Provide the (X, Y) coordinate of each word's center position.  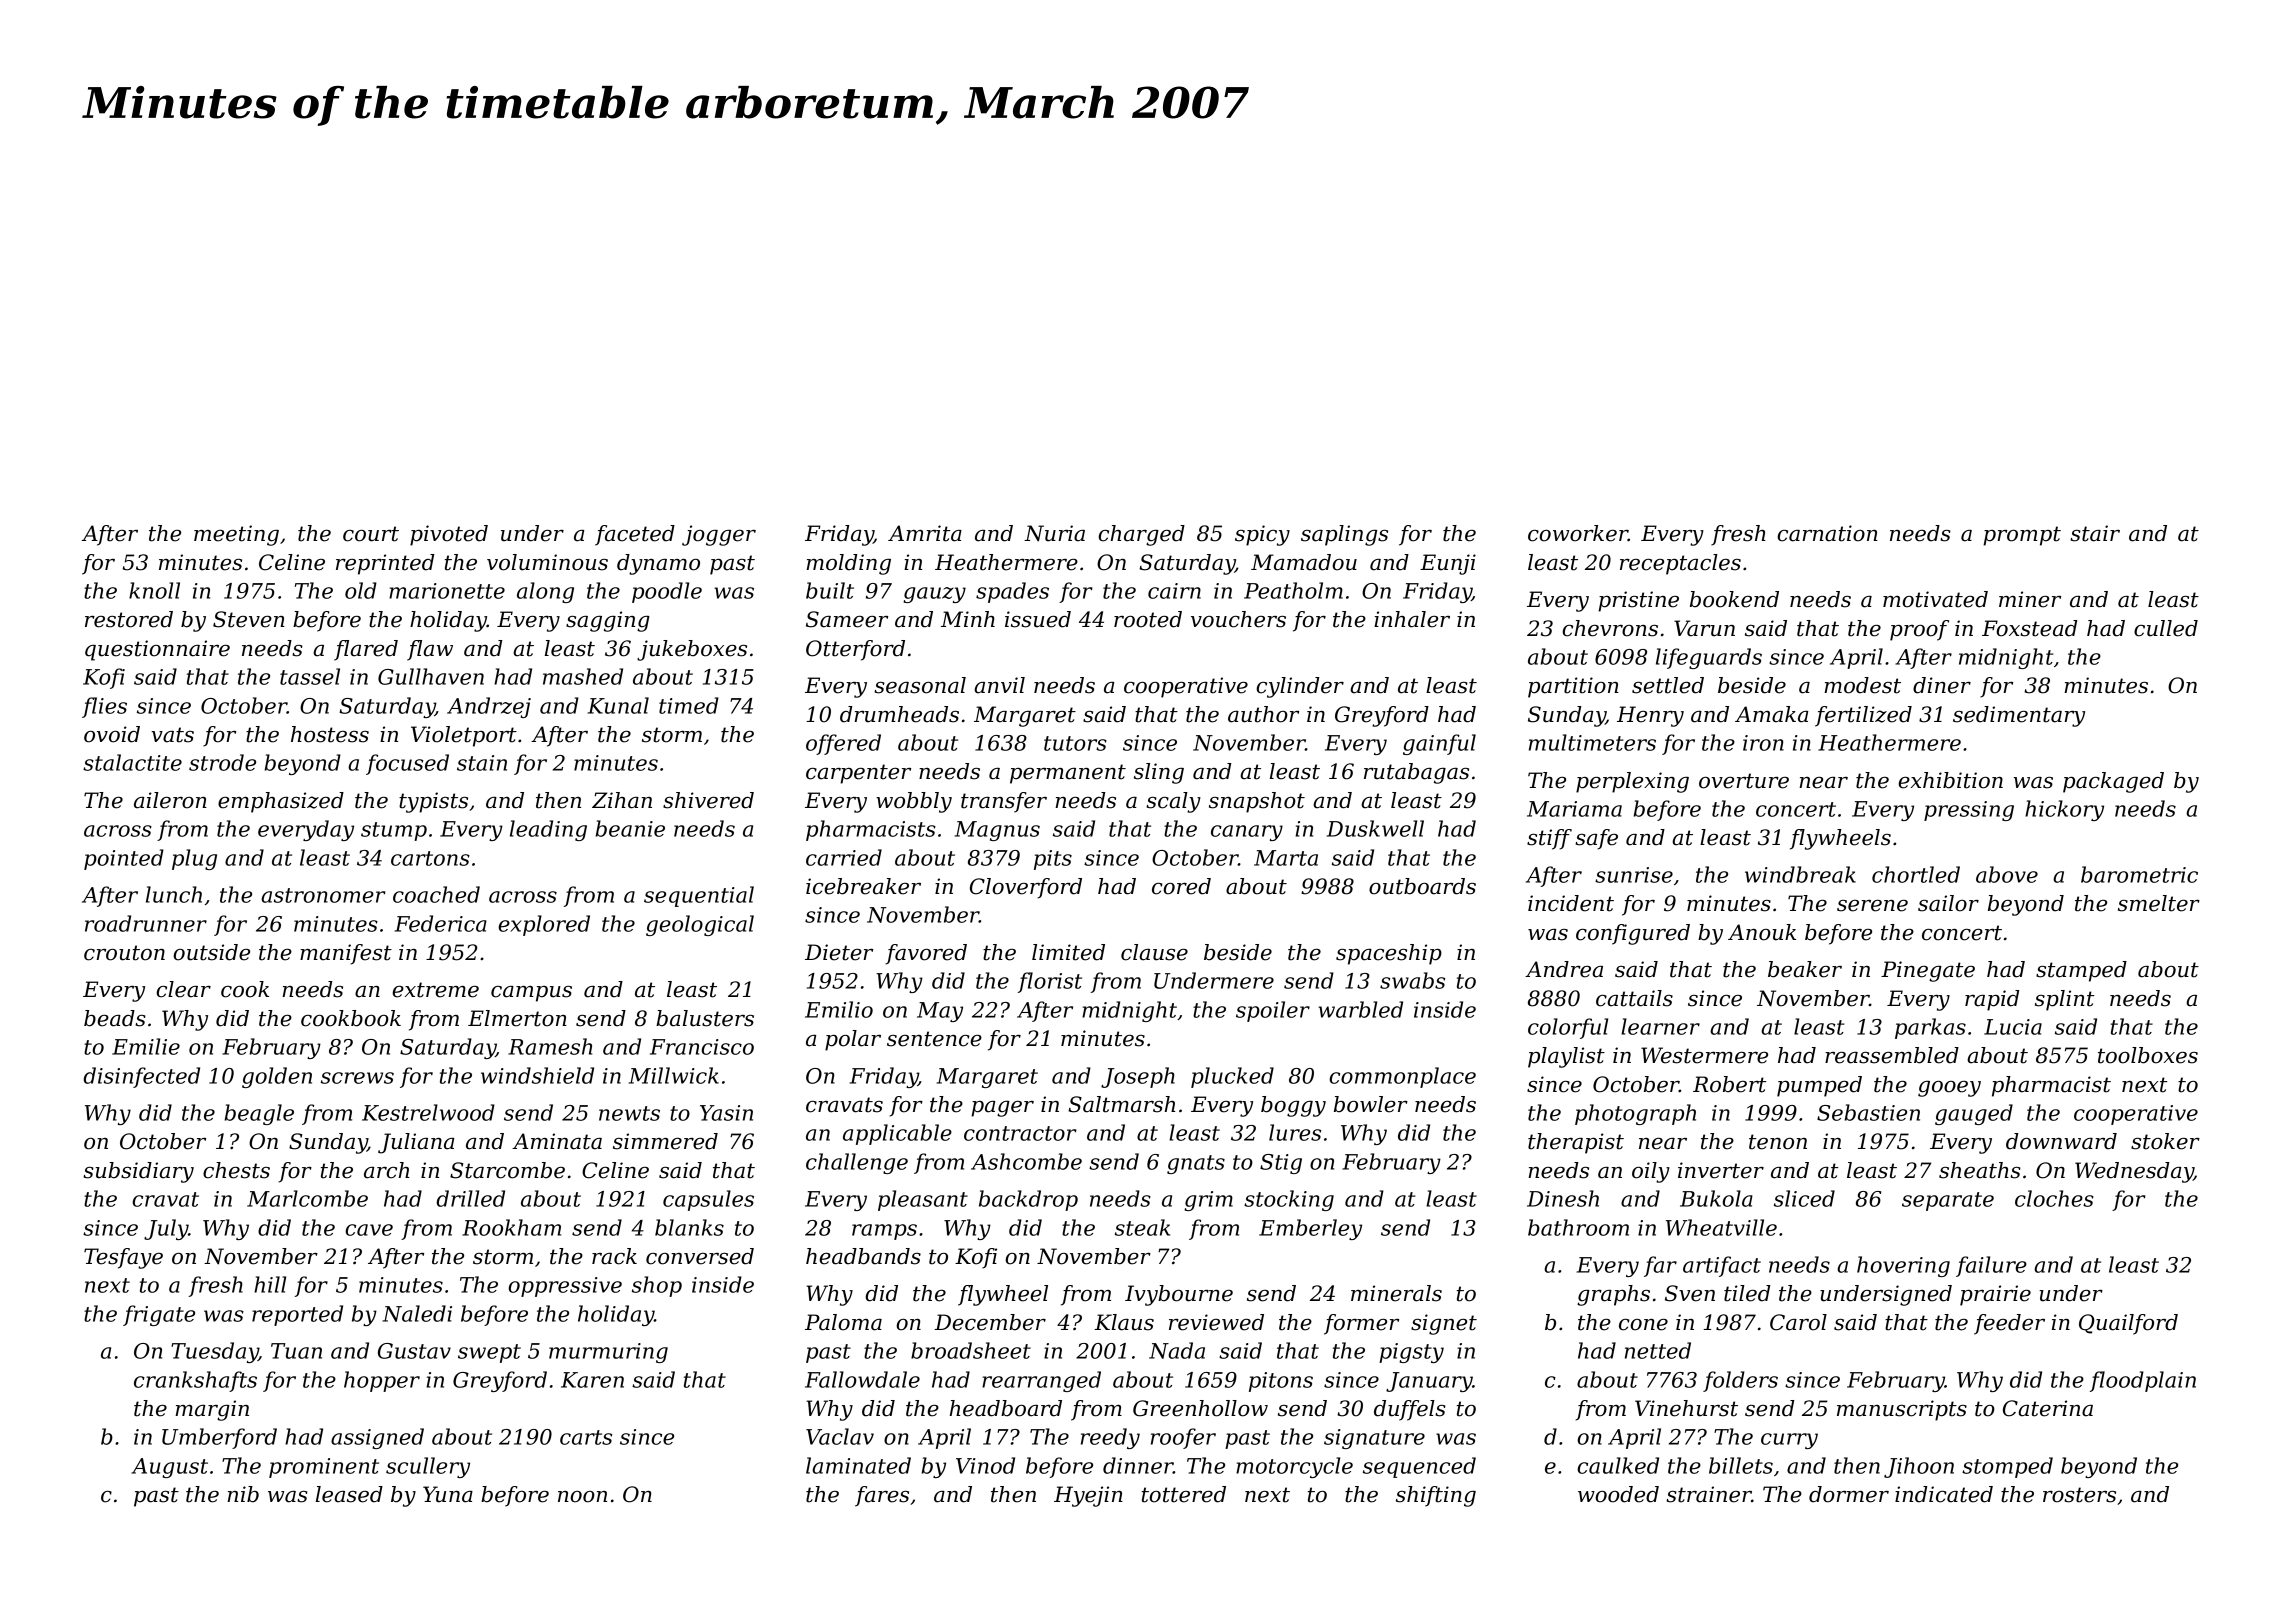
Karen (592, 1380)
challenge (857, 1163)
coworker (1578, 533)
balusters (705, 1018)
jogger (719, 535)
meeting (236, 535)
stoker (2165, 1141)
